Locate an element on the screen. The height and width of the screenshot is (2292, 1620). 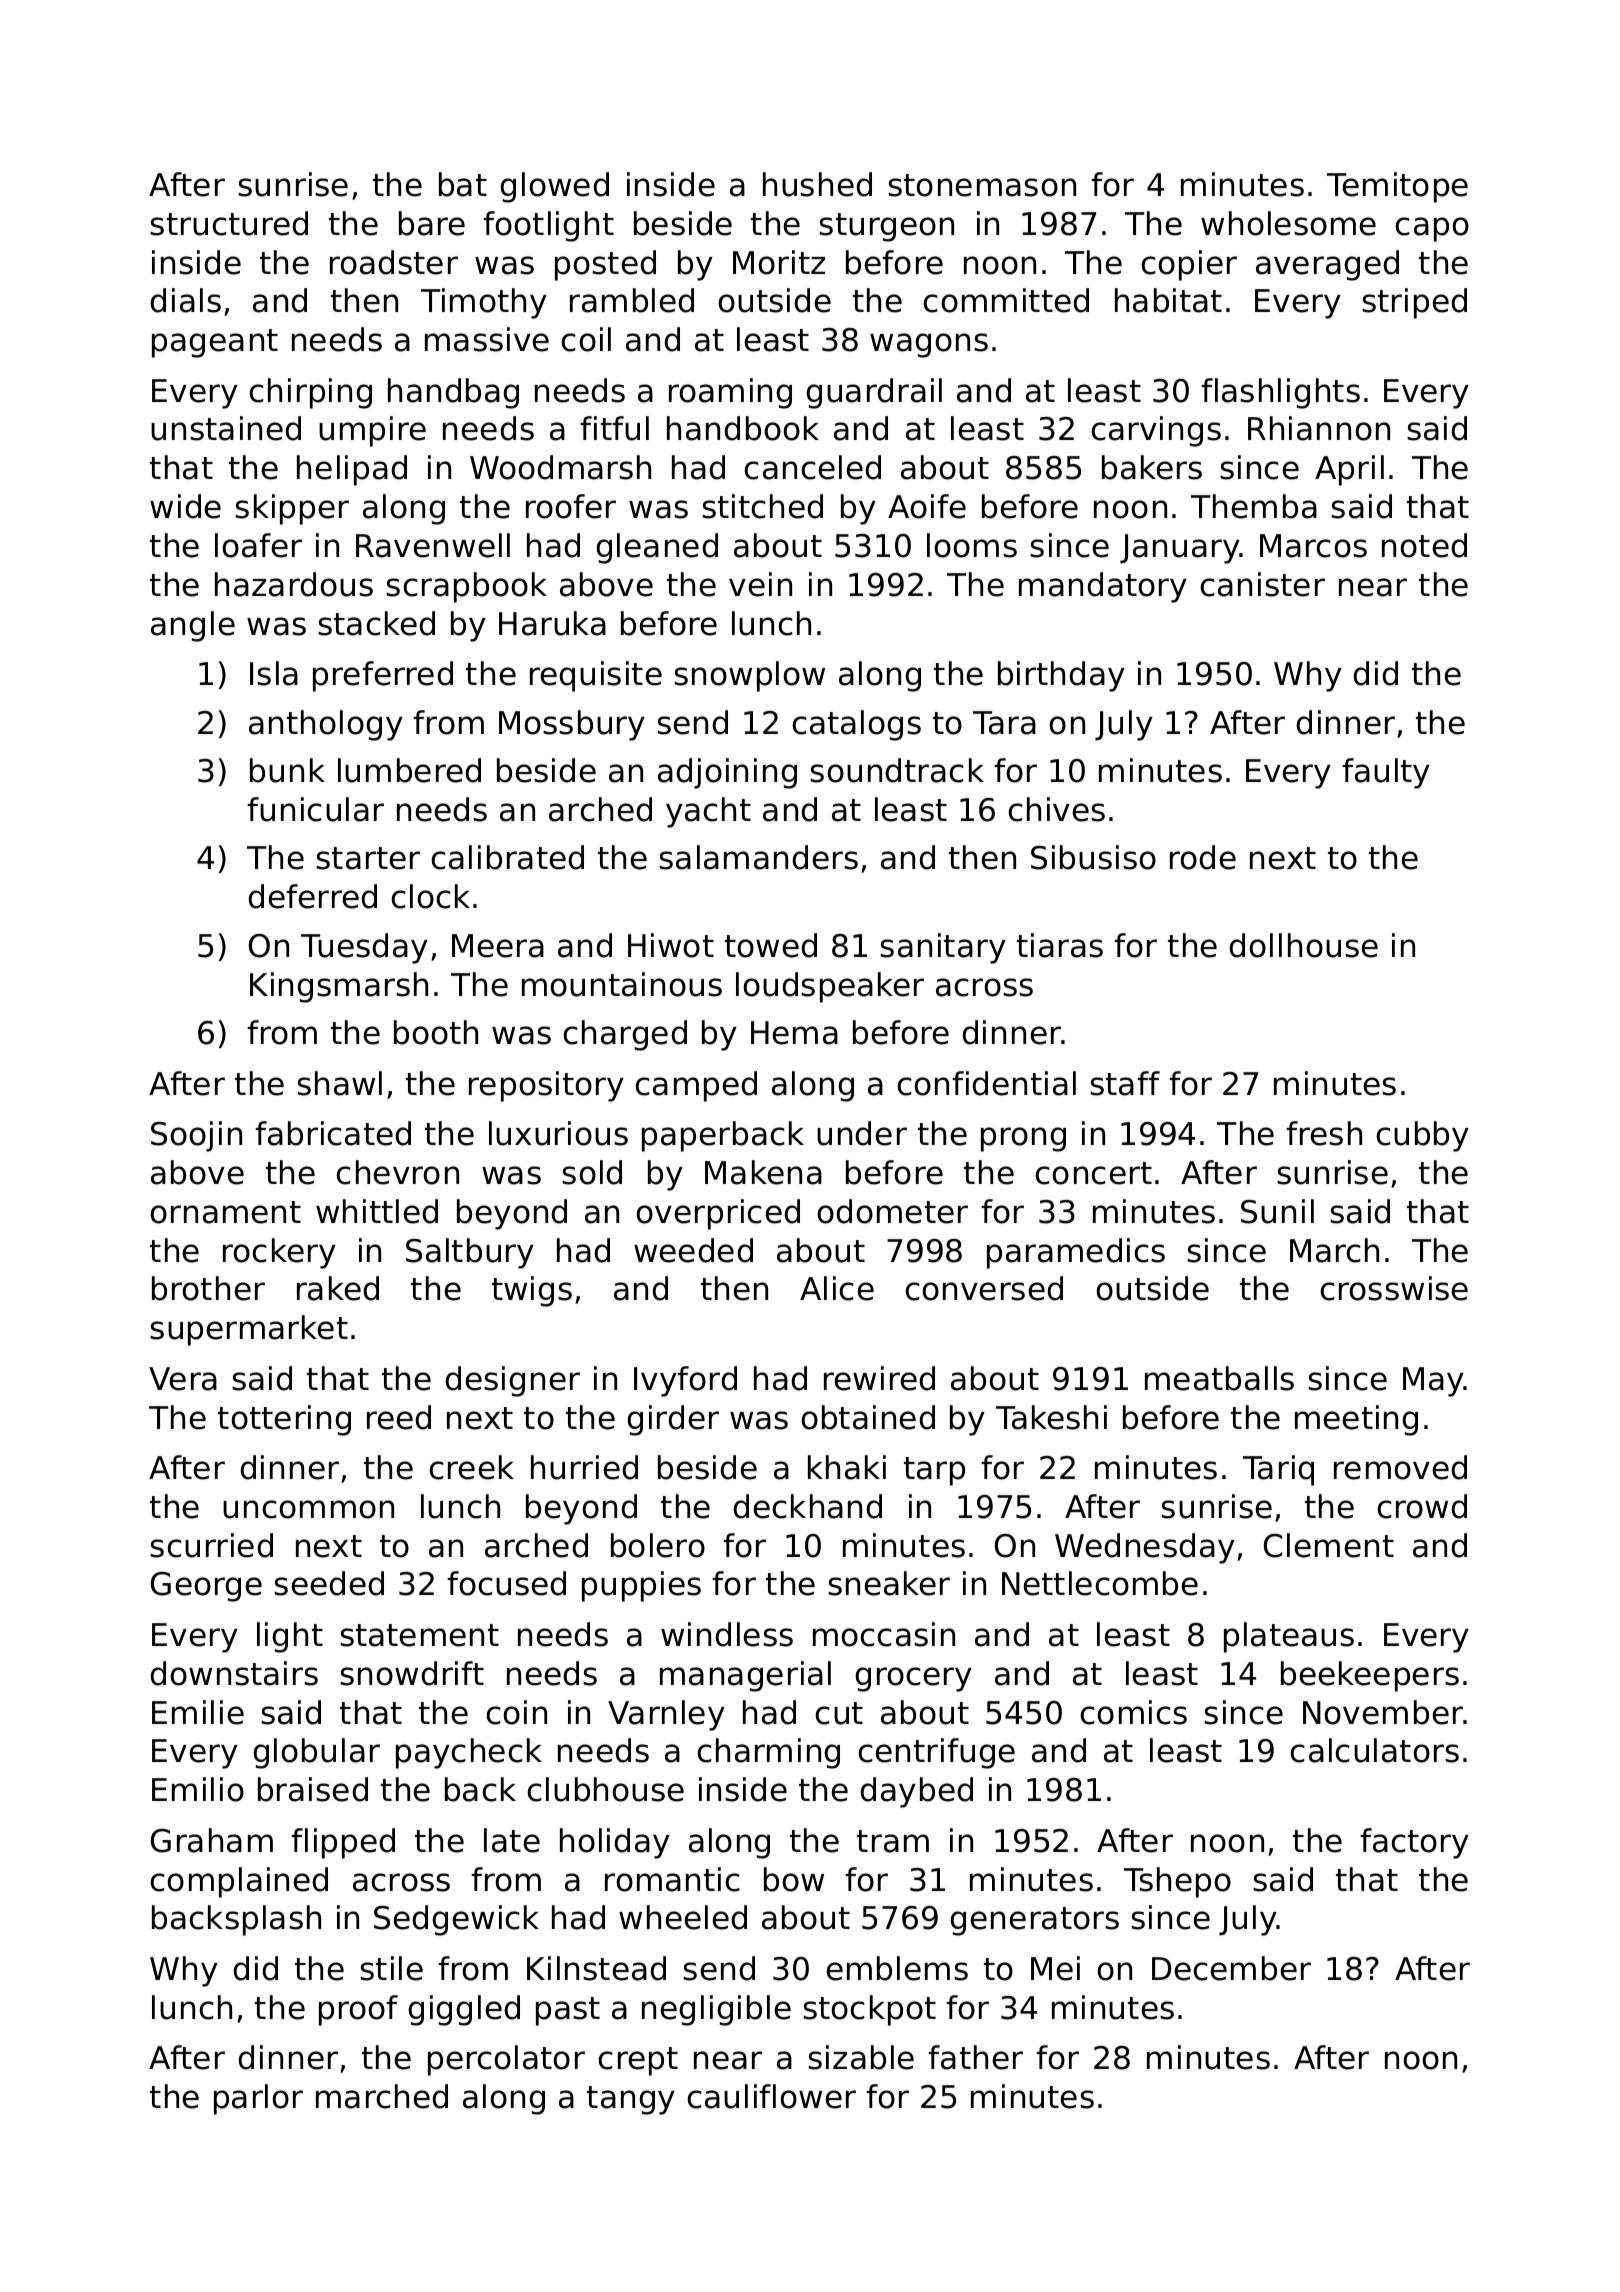
bow is located at coordinates (794, 1879).
